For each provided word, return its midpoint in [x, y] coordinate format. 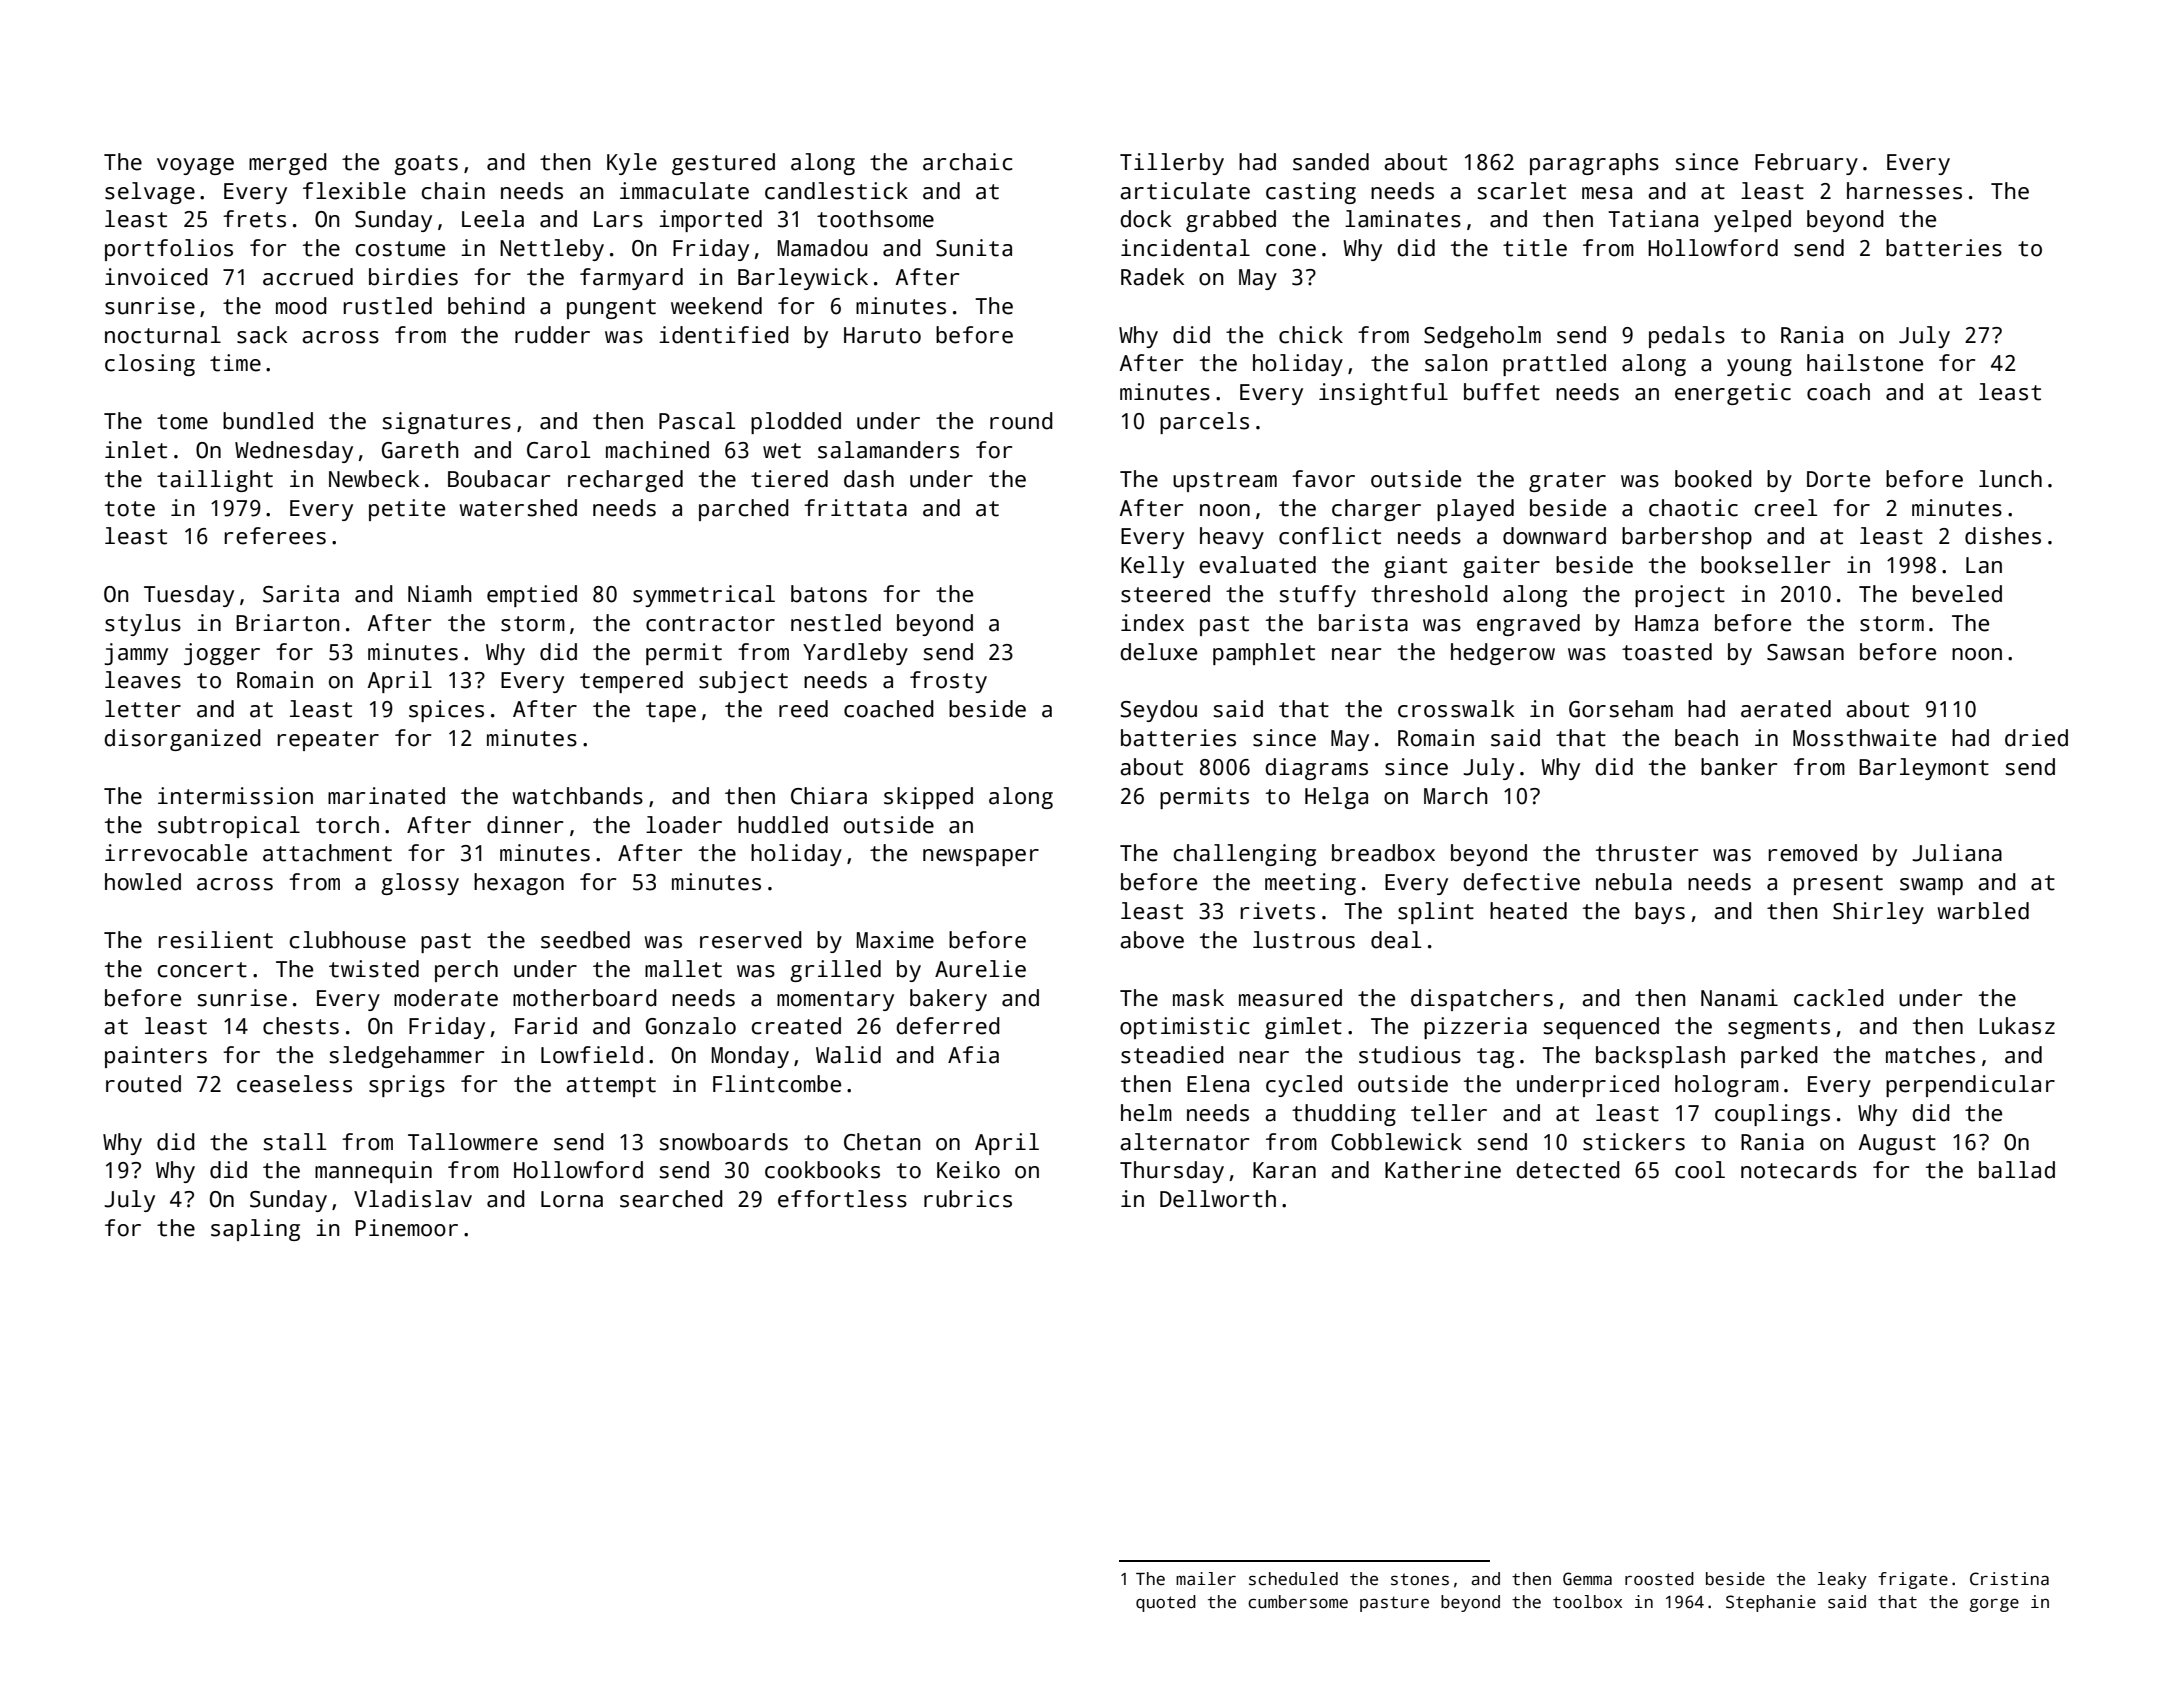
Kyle [632, 164]
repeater [328, 741]
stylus [143, 625]
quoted [1166, 1603]
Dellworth [1218, 1199]
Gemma [1587, 1579]
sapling [255, 1230]
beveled [1957, 594]
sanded [1331, 162]
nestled [836, 623]
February [1806, 164]
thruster [1647, 853]
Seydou [1158, 711]
